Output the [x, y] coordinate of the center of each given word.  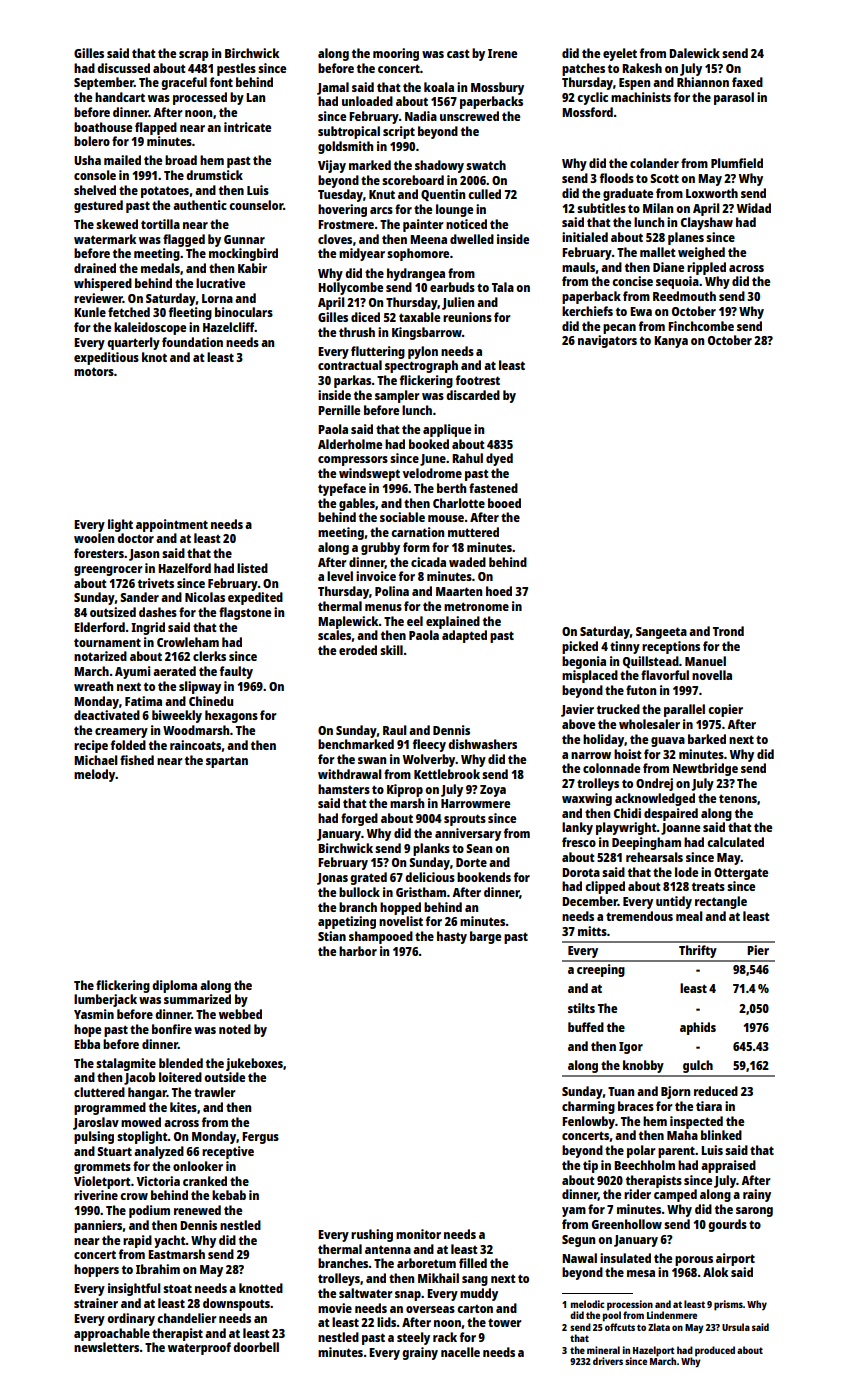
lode [686, 872]
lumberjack [105, 1000]
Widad [753, 208]
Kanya [671, 342]
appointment [172, 525]
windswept [369, 474]
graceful [184, 83]
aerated [174, 671]
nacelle [460, 1352]
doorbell [256, 1347]
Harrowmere [475, 803]
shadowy [439, 166]
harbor [358, 951]
